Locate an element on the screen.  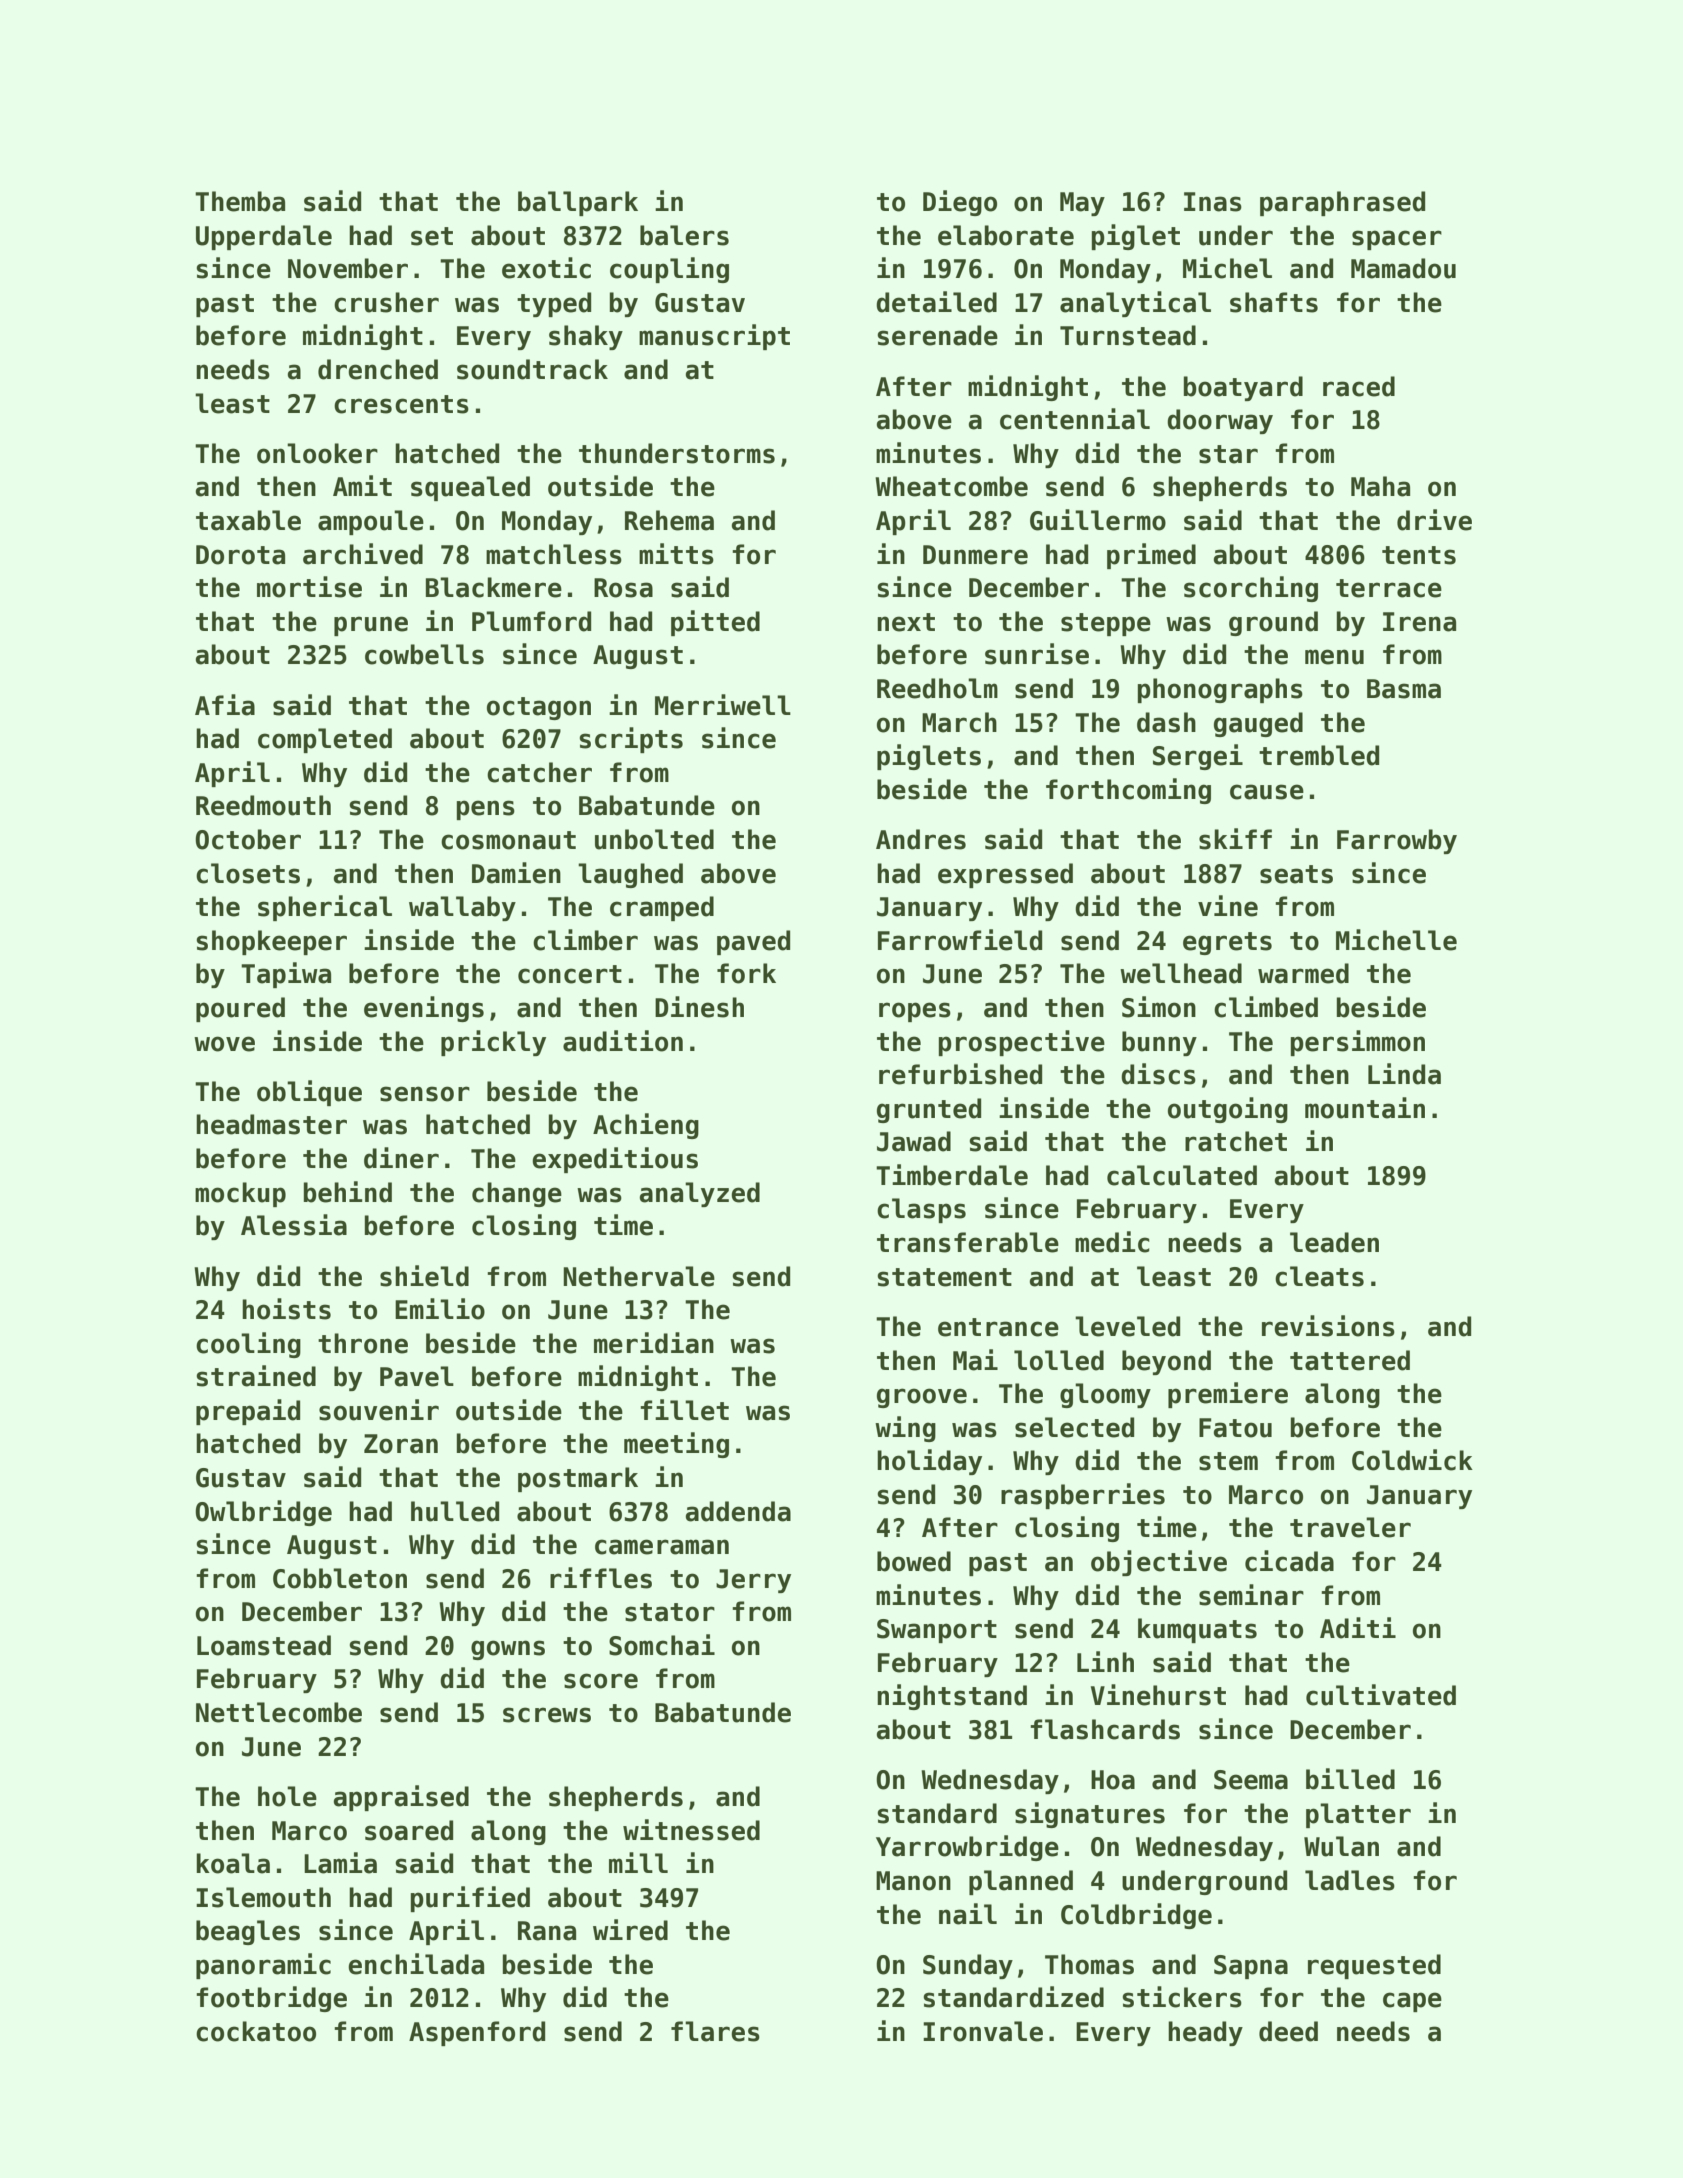
medic is located at coordinates (1112, 1242).
